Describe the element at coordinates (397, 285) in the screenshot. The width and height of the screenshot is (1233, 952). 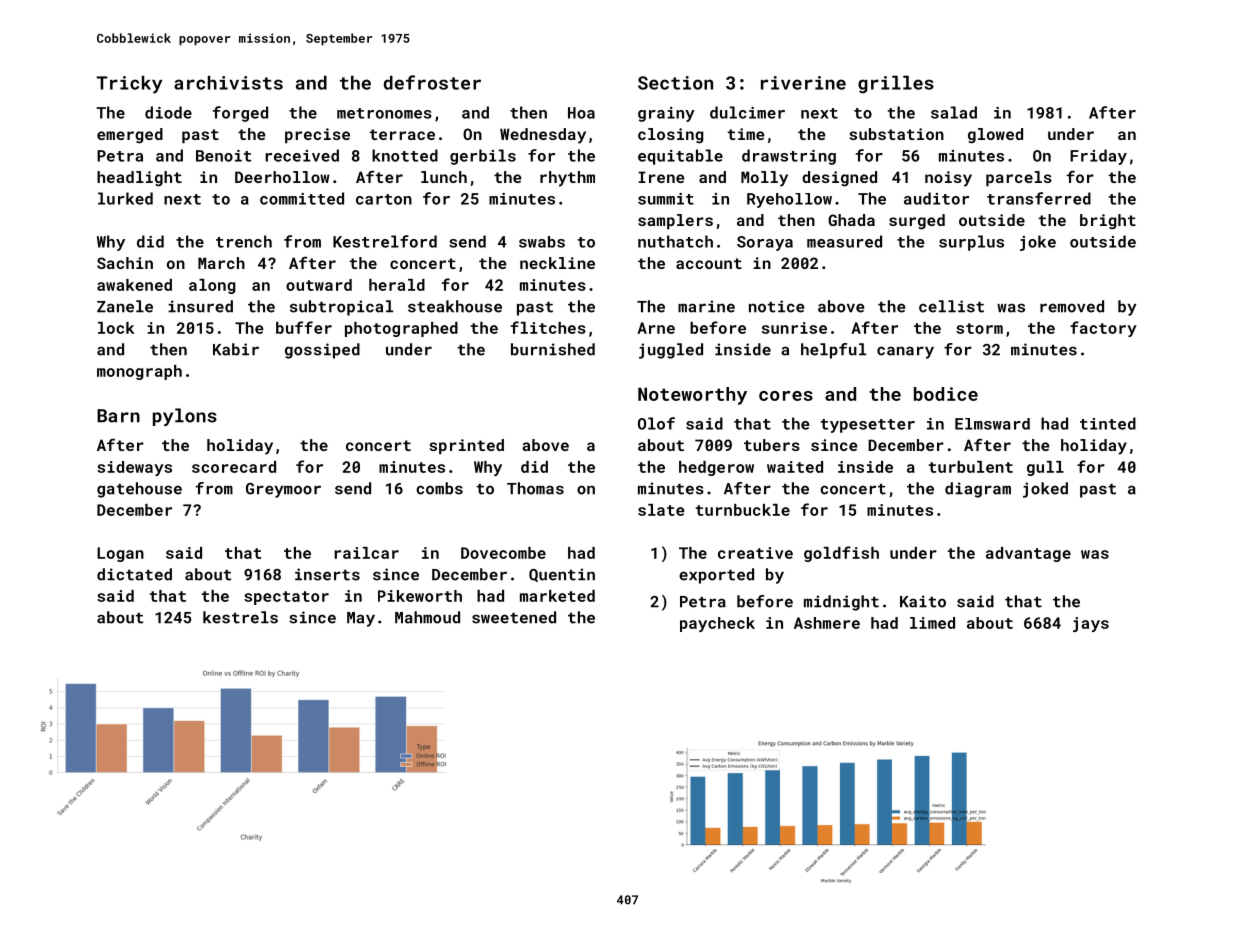
I see `herald` at that location.
